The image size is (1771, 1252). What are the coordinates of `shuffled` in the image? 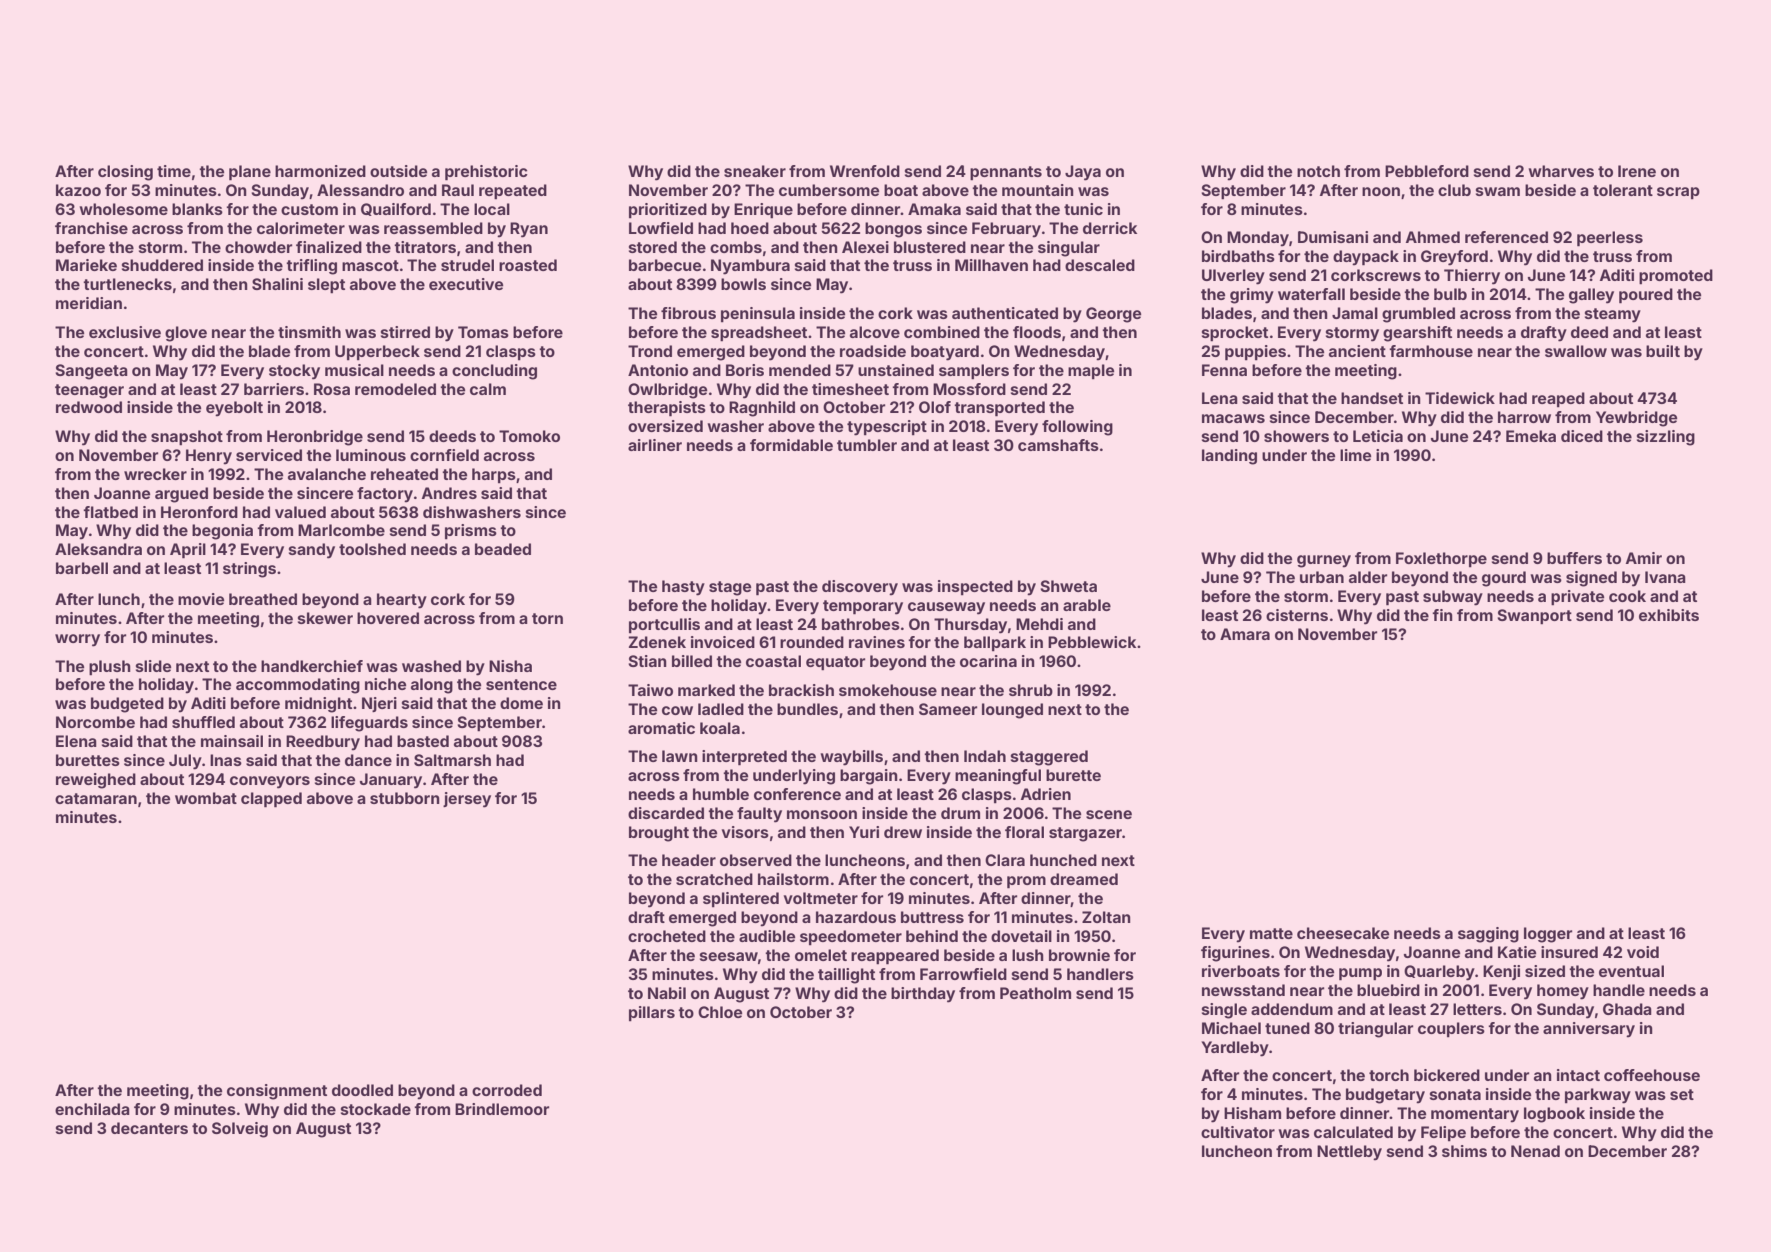 It's located at (203, 722).
